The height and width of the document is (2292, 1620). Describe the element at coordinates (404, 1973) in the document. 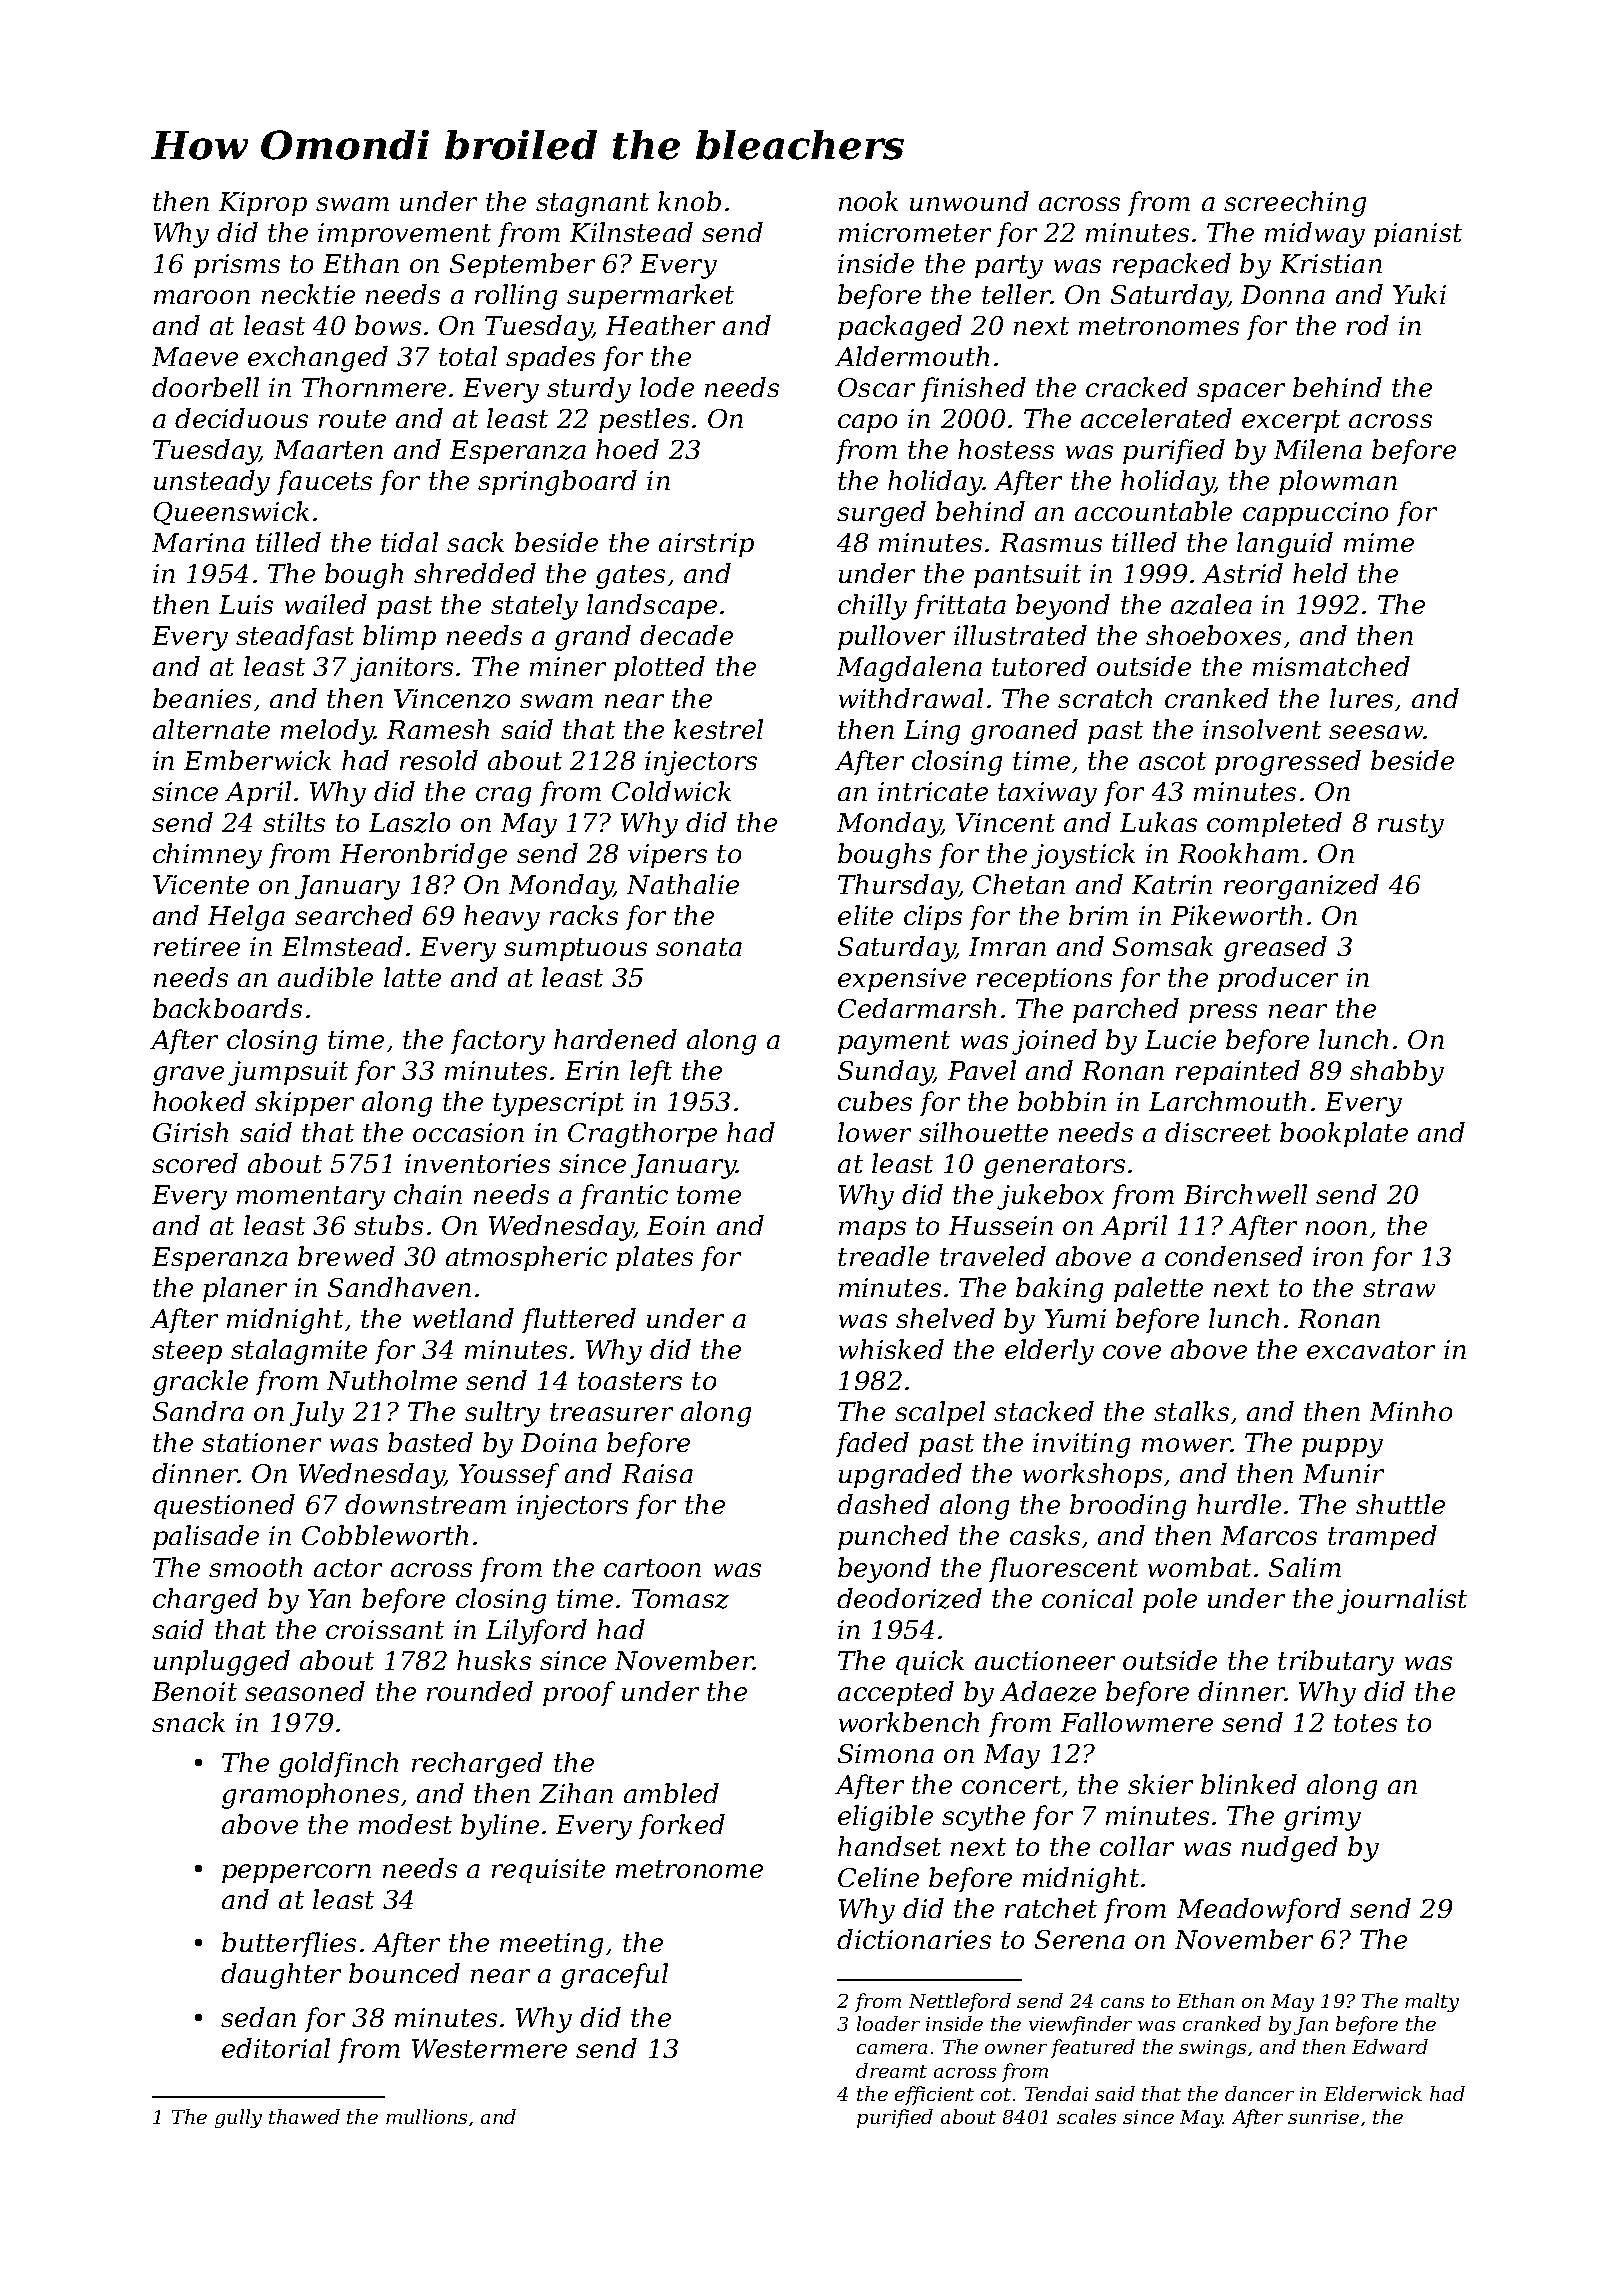

I see `bounced` at that location.
